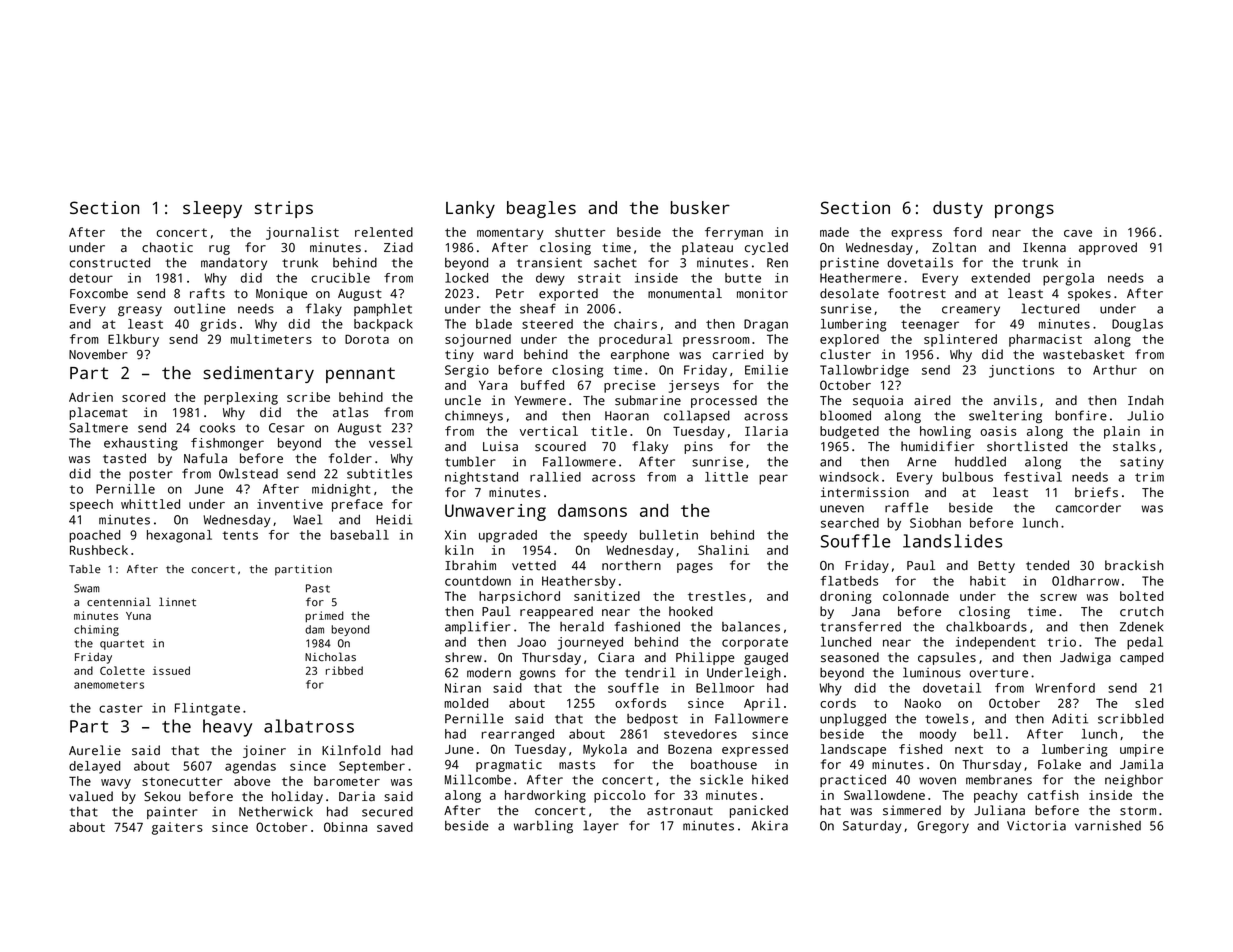  Describe the element at coordinates (647, 626) in the page. I see `fashioned` at that location.
